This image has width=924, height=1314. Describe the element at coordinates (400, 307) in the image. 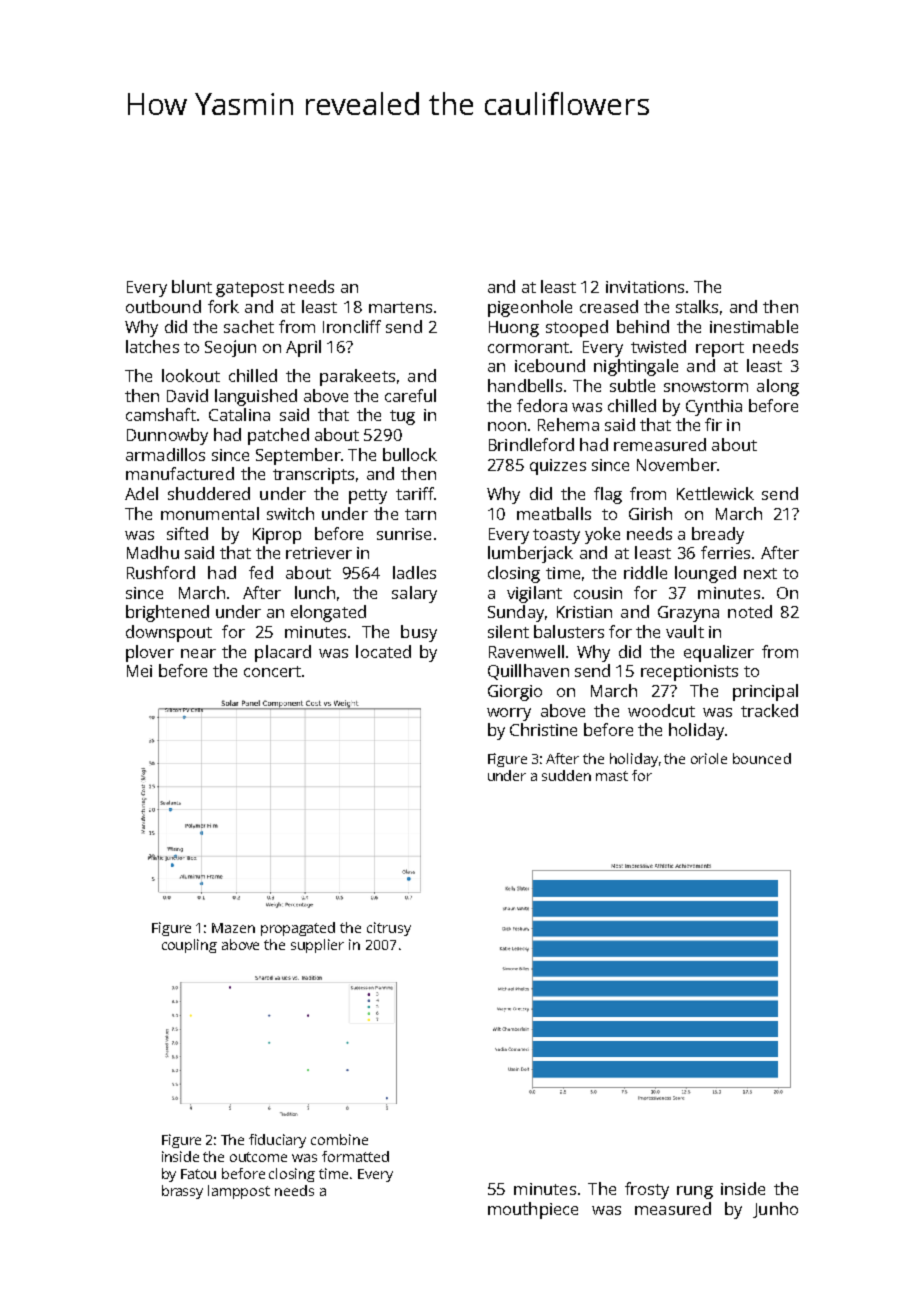

I see `martens` at that location.
